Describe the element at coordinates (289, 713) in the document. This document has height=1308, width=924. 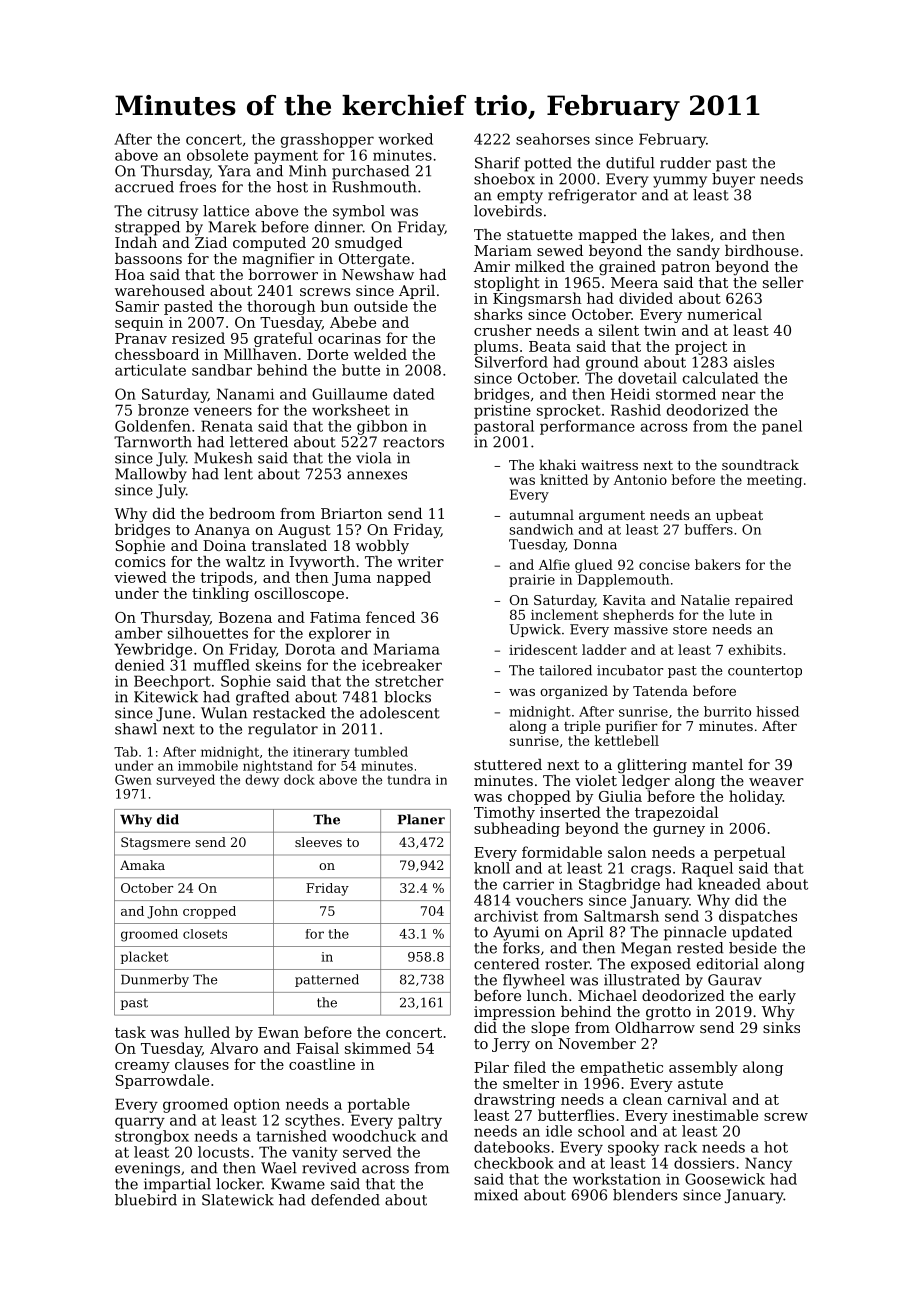
I see `restacked` at that location.
